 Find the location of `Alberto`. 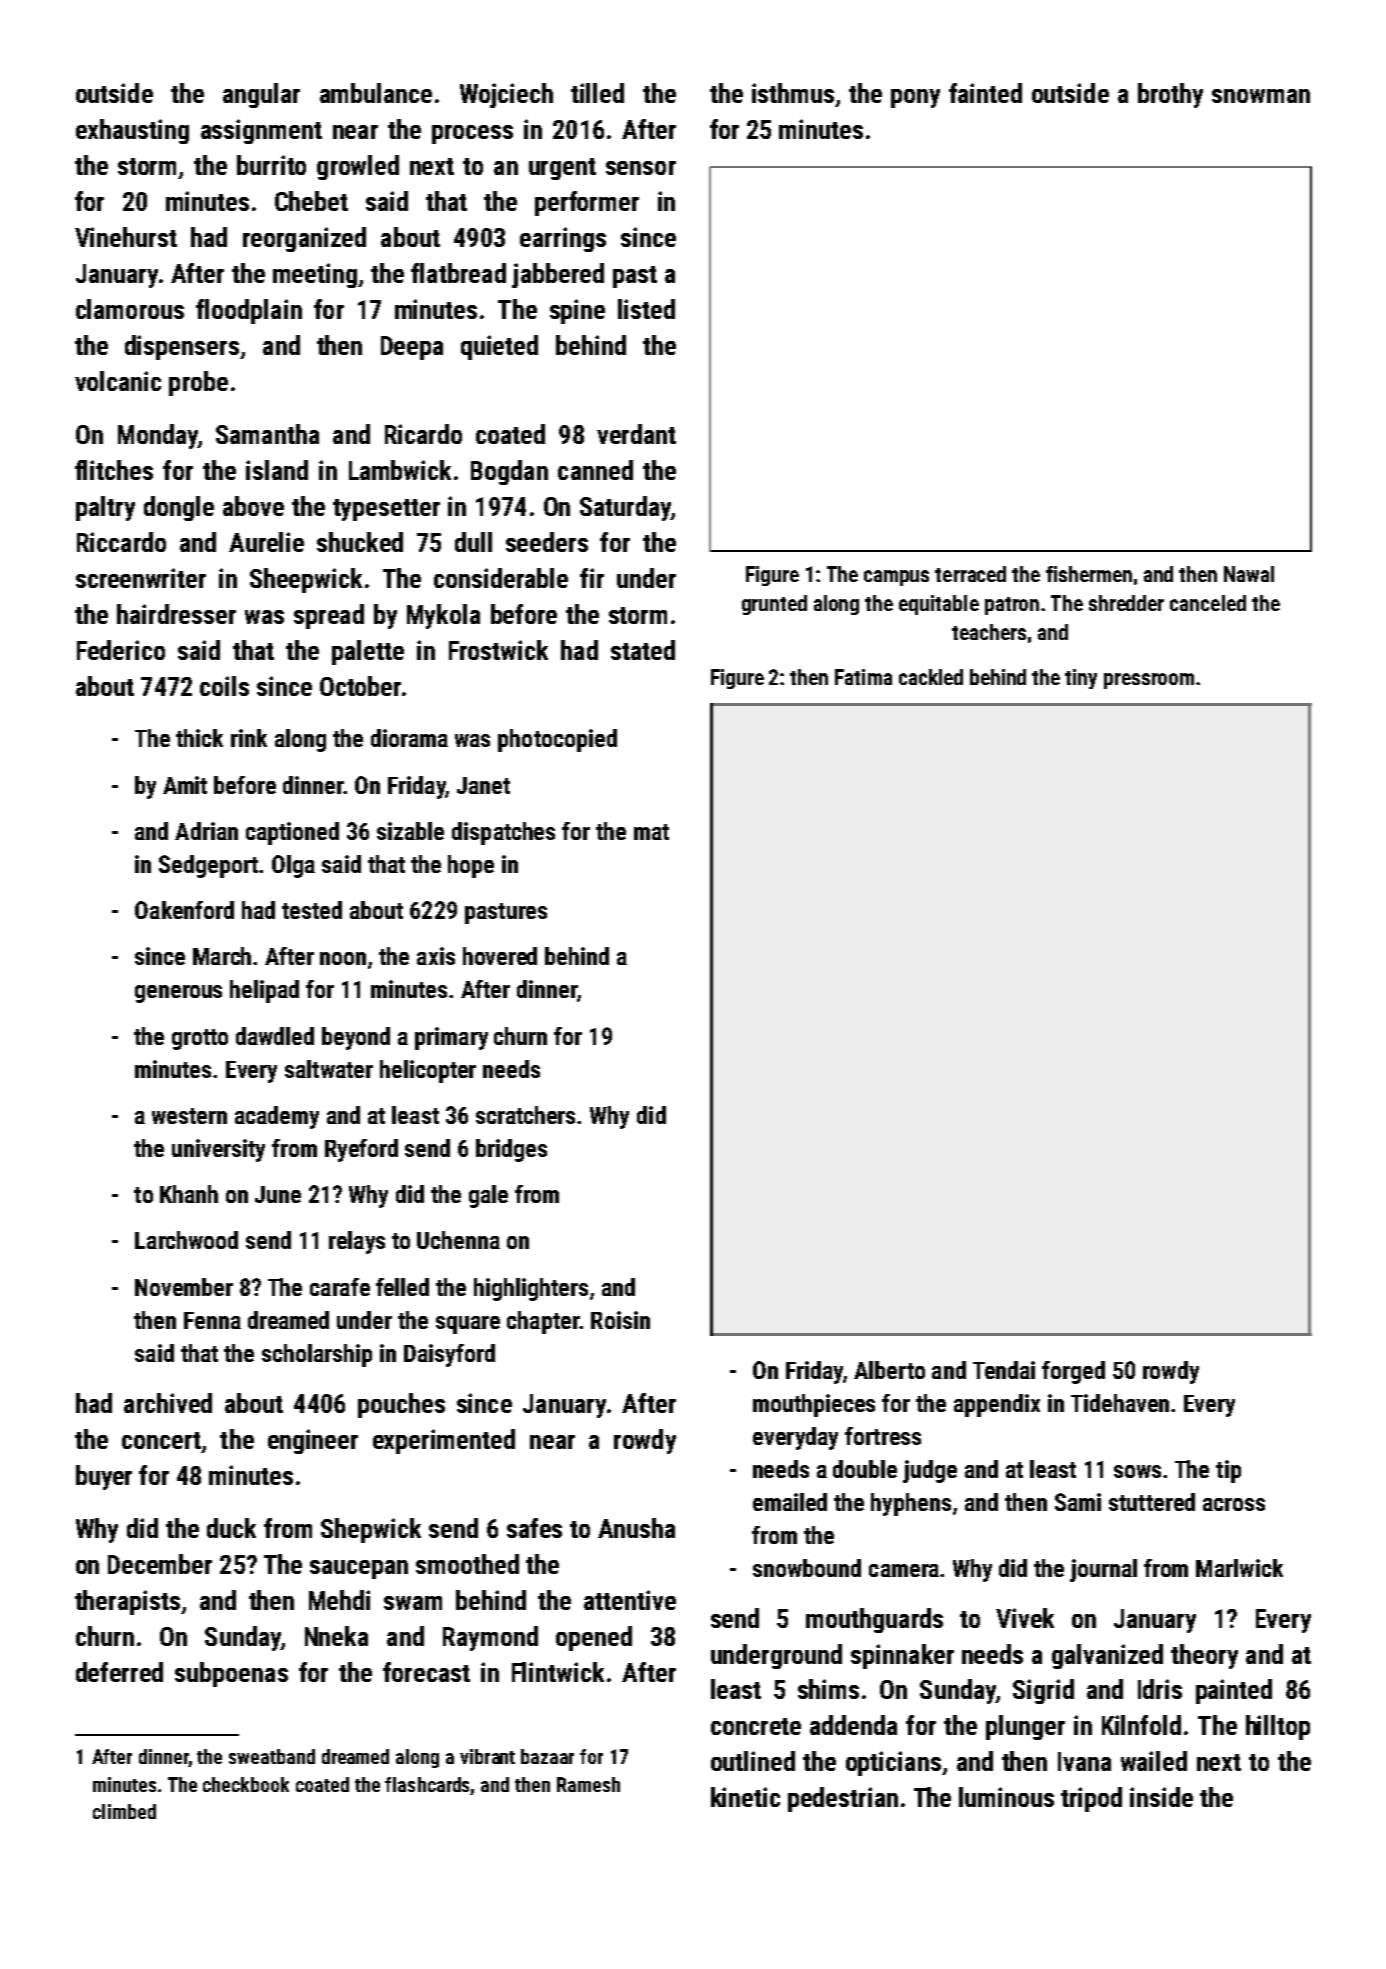

Alberto is located at coordinates (889, 1370).
